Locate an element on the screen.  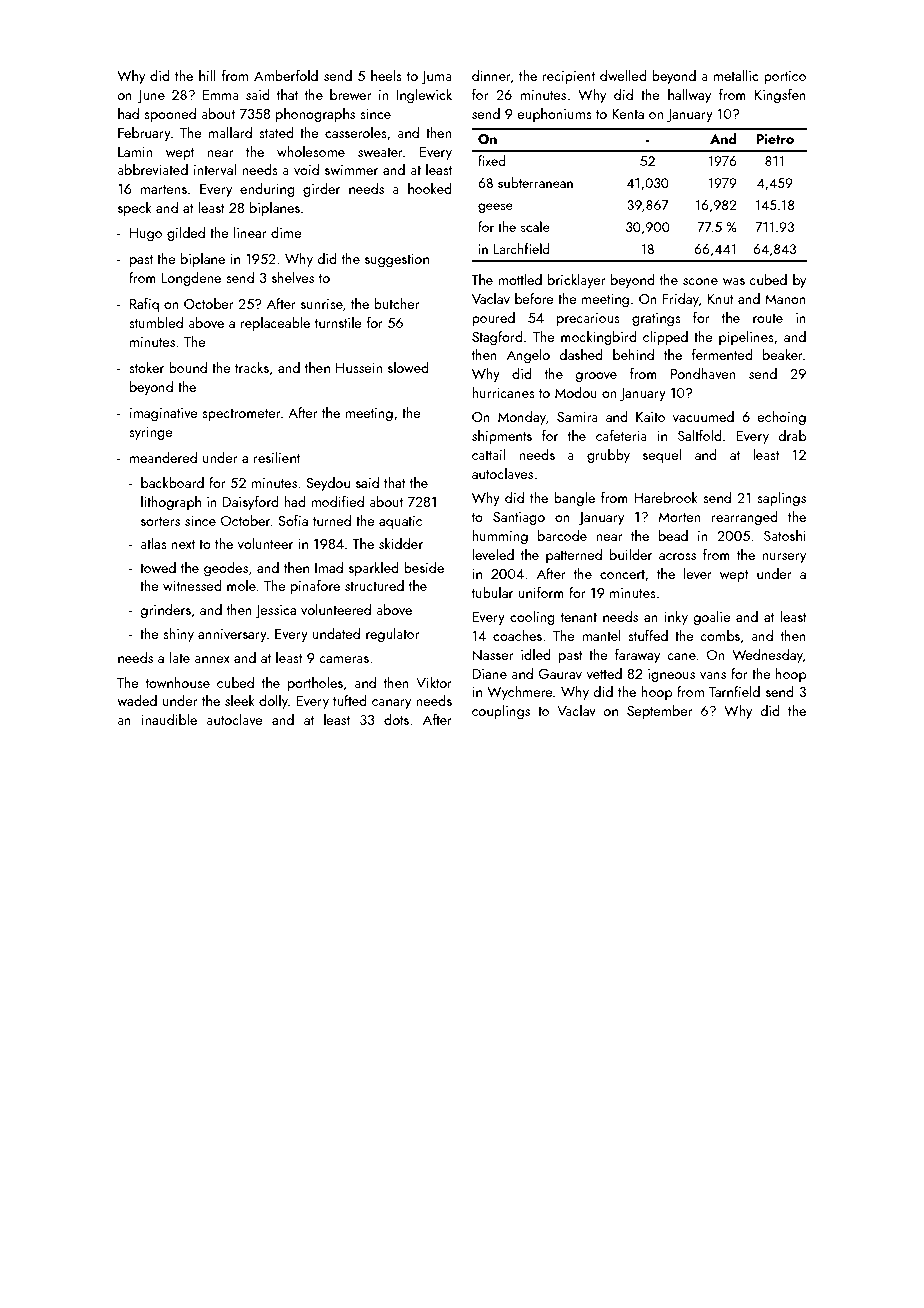
resilient is located at coordinates (277, 457).
